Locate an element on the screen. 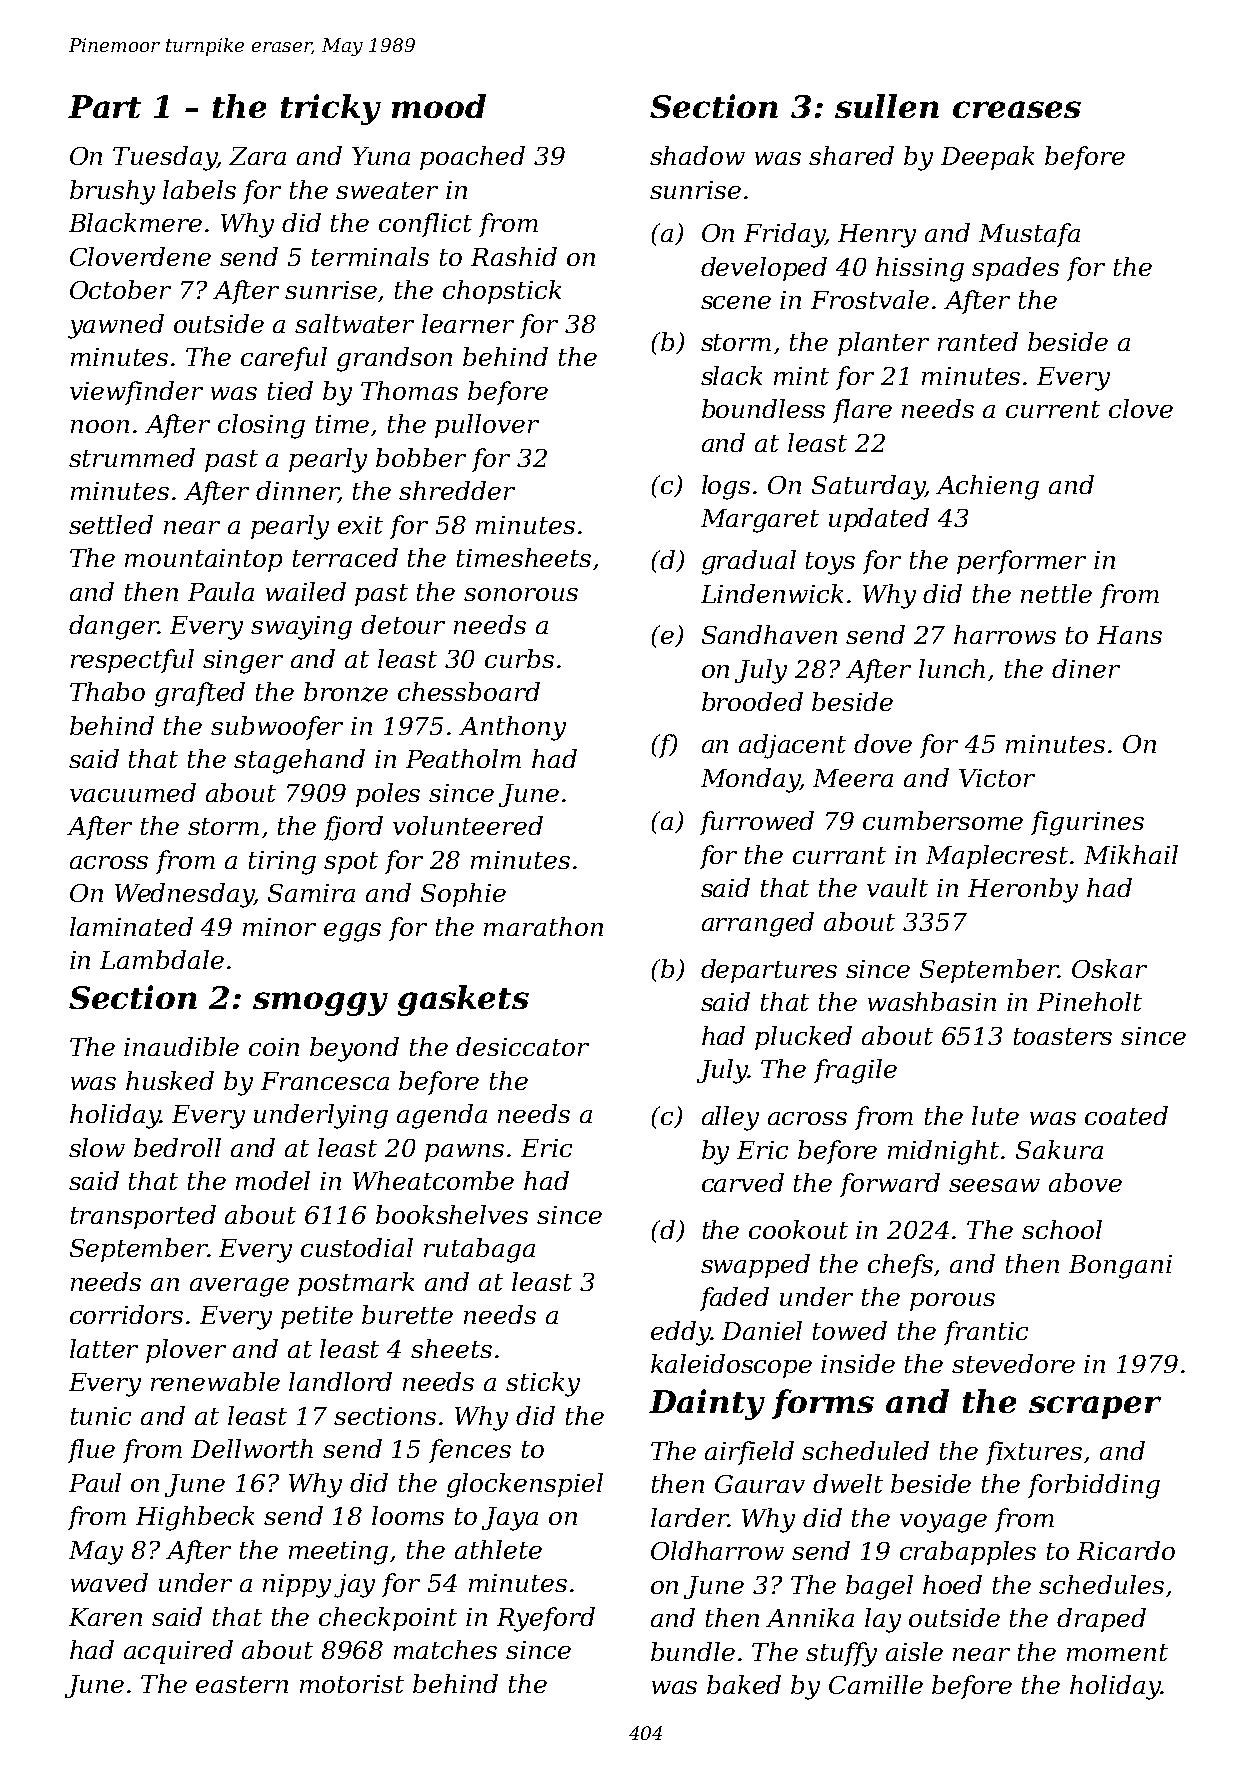 This screenshot has width=1257, height=1778. Francesca is located at coordinates (325, 1081).
